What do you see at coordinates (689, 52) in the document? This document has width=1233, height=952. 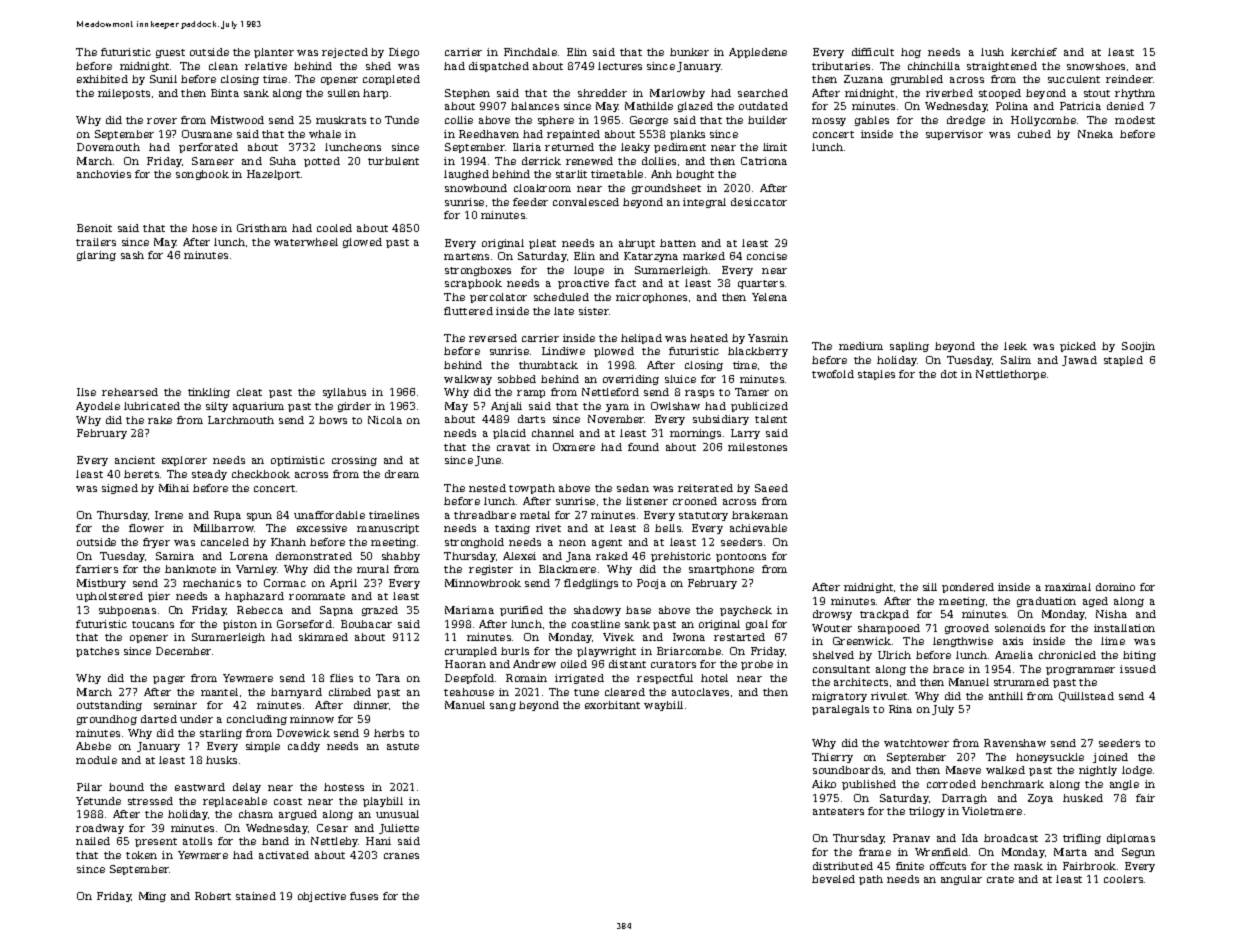 I see `bunker` at bounding box center [689, 52].
